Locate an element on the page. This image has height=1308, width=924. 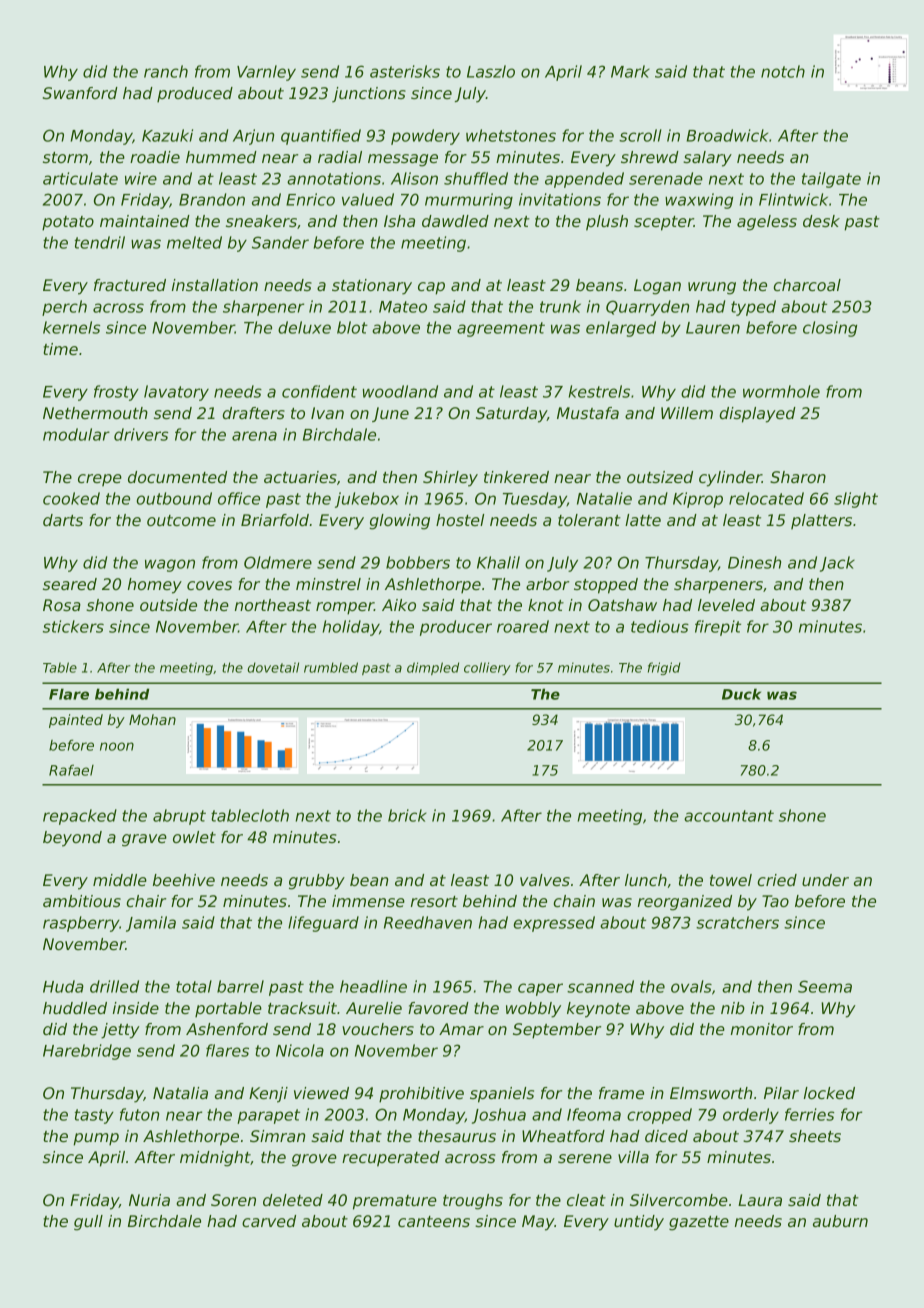
waxwing is located at coordinates (699, 201).
